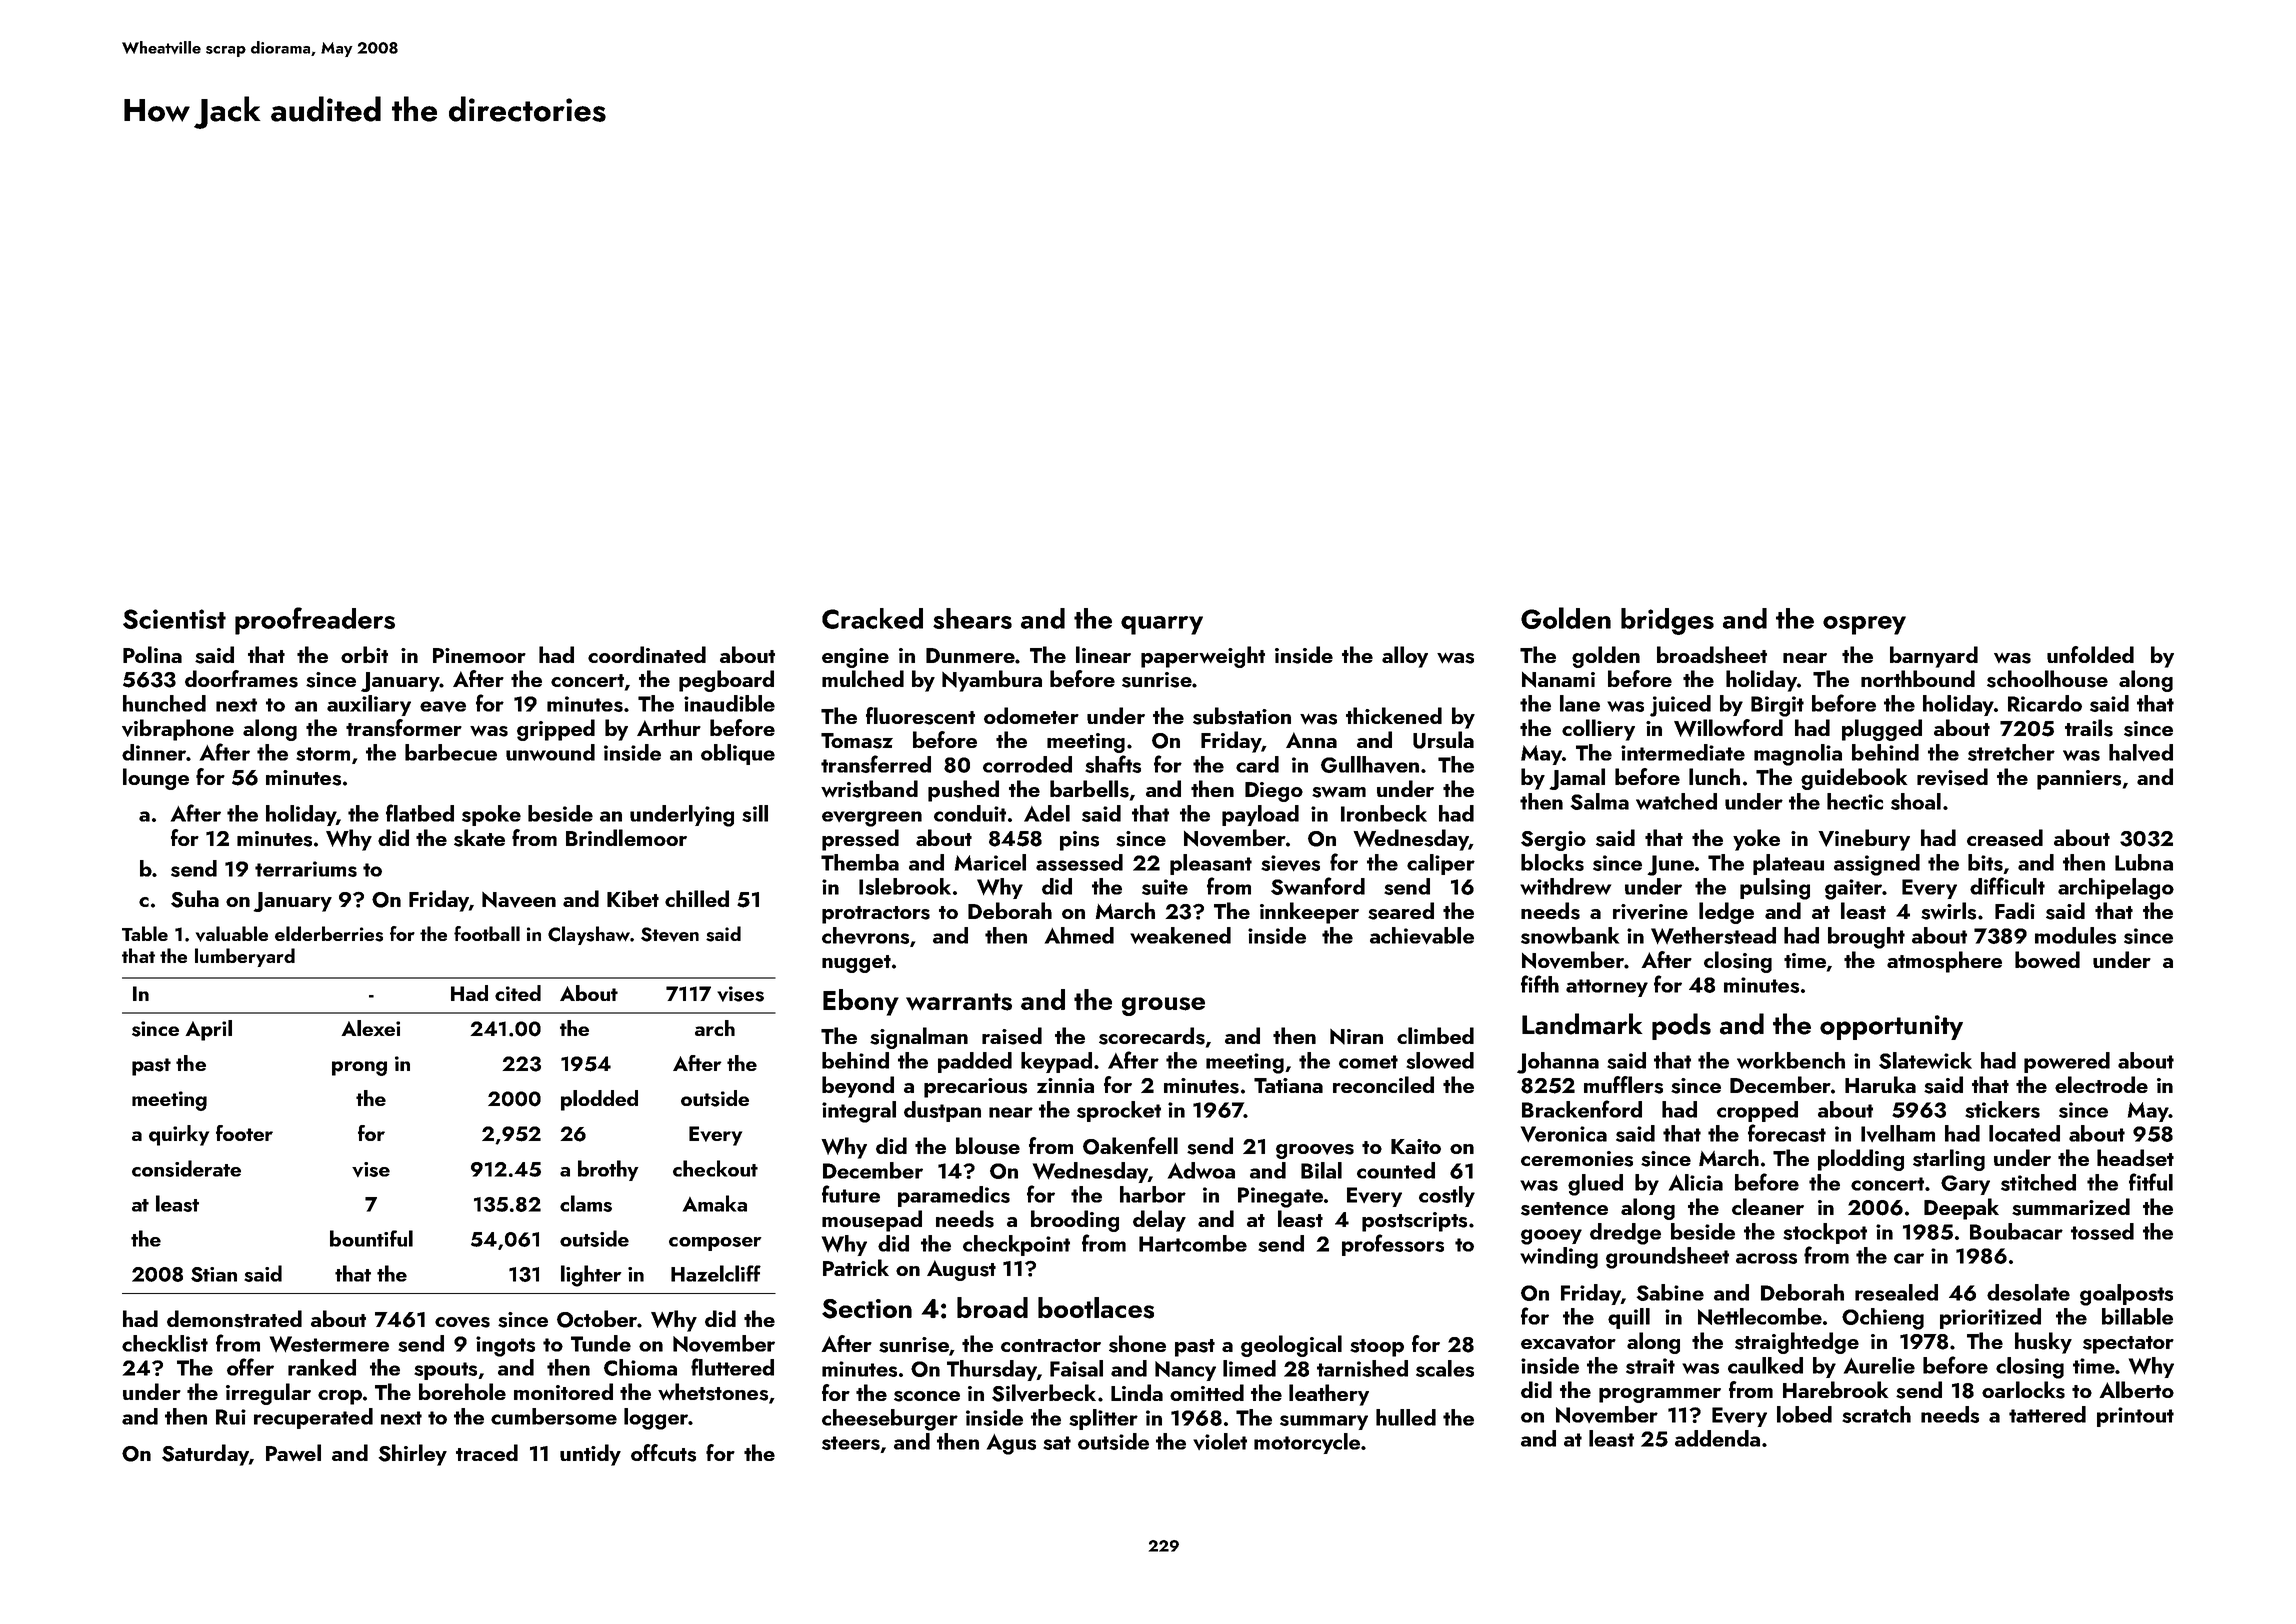  I want to click on Sabine, so click(1670, 1292).
